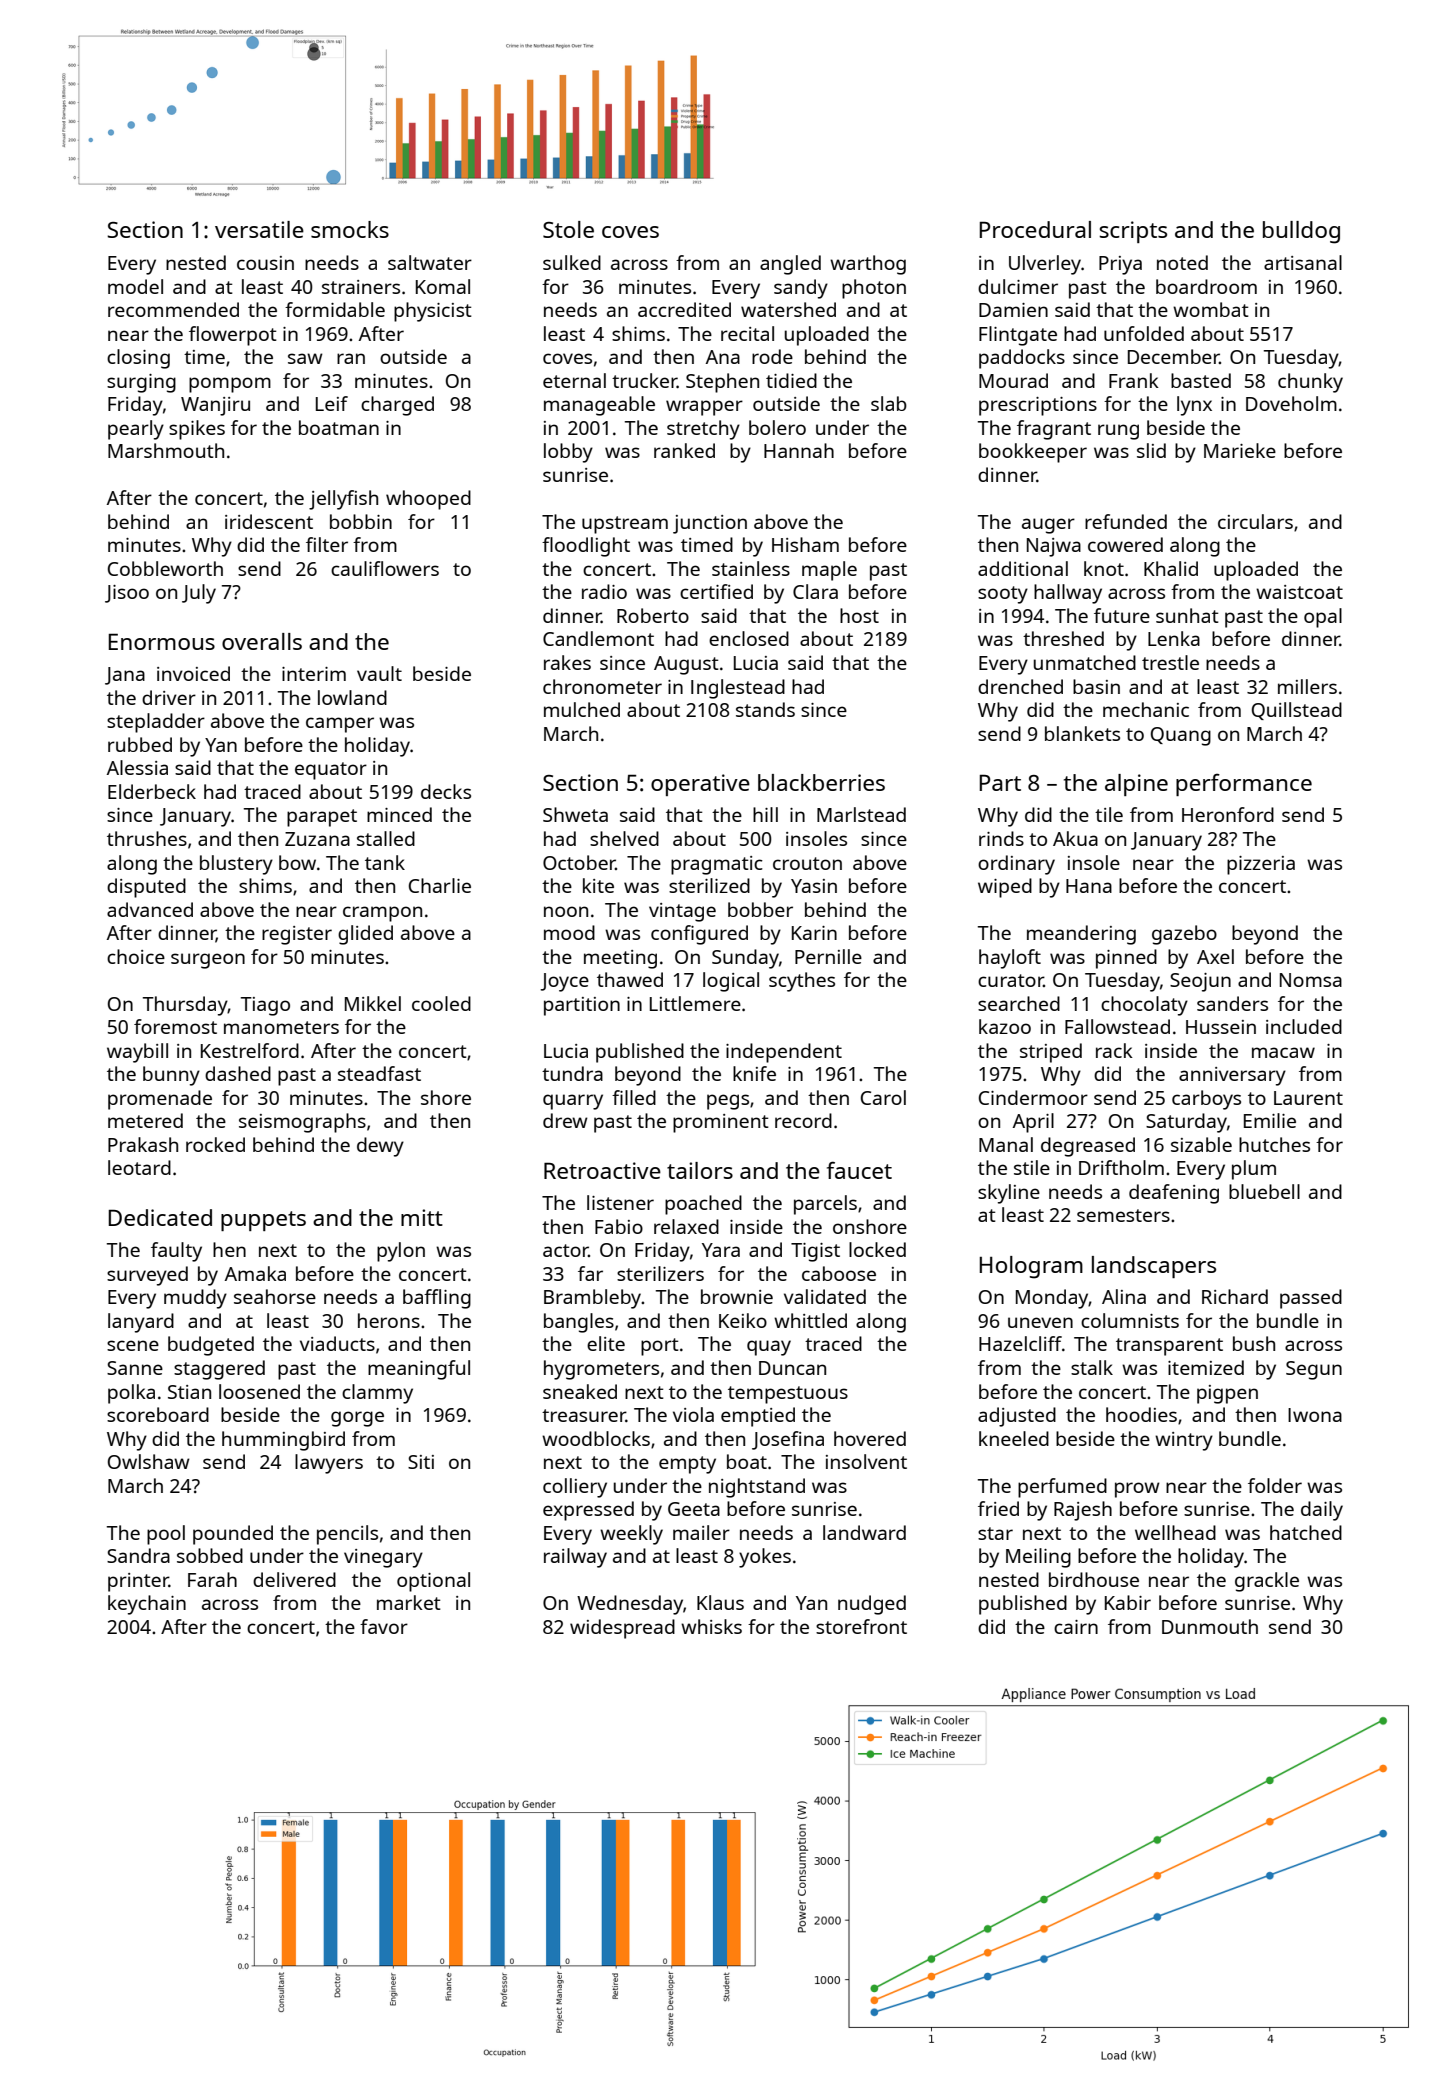 This page has height=2100, width=1450. What do you see at coordinates (1174, 638) in the page?
I see `Lenka` at bounding box center [1174, 638].
